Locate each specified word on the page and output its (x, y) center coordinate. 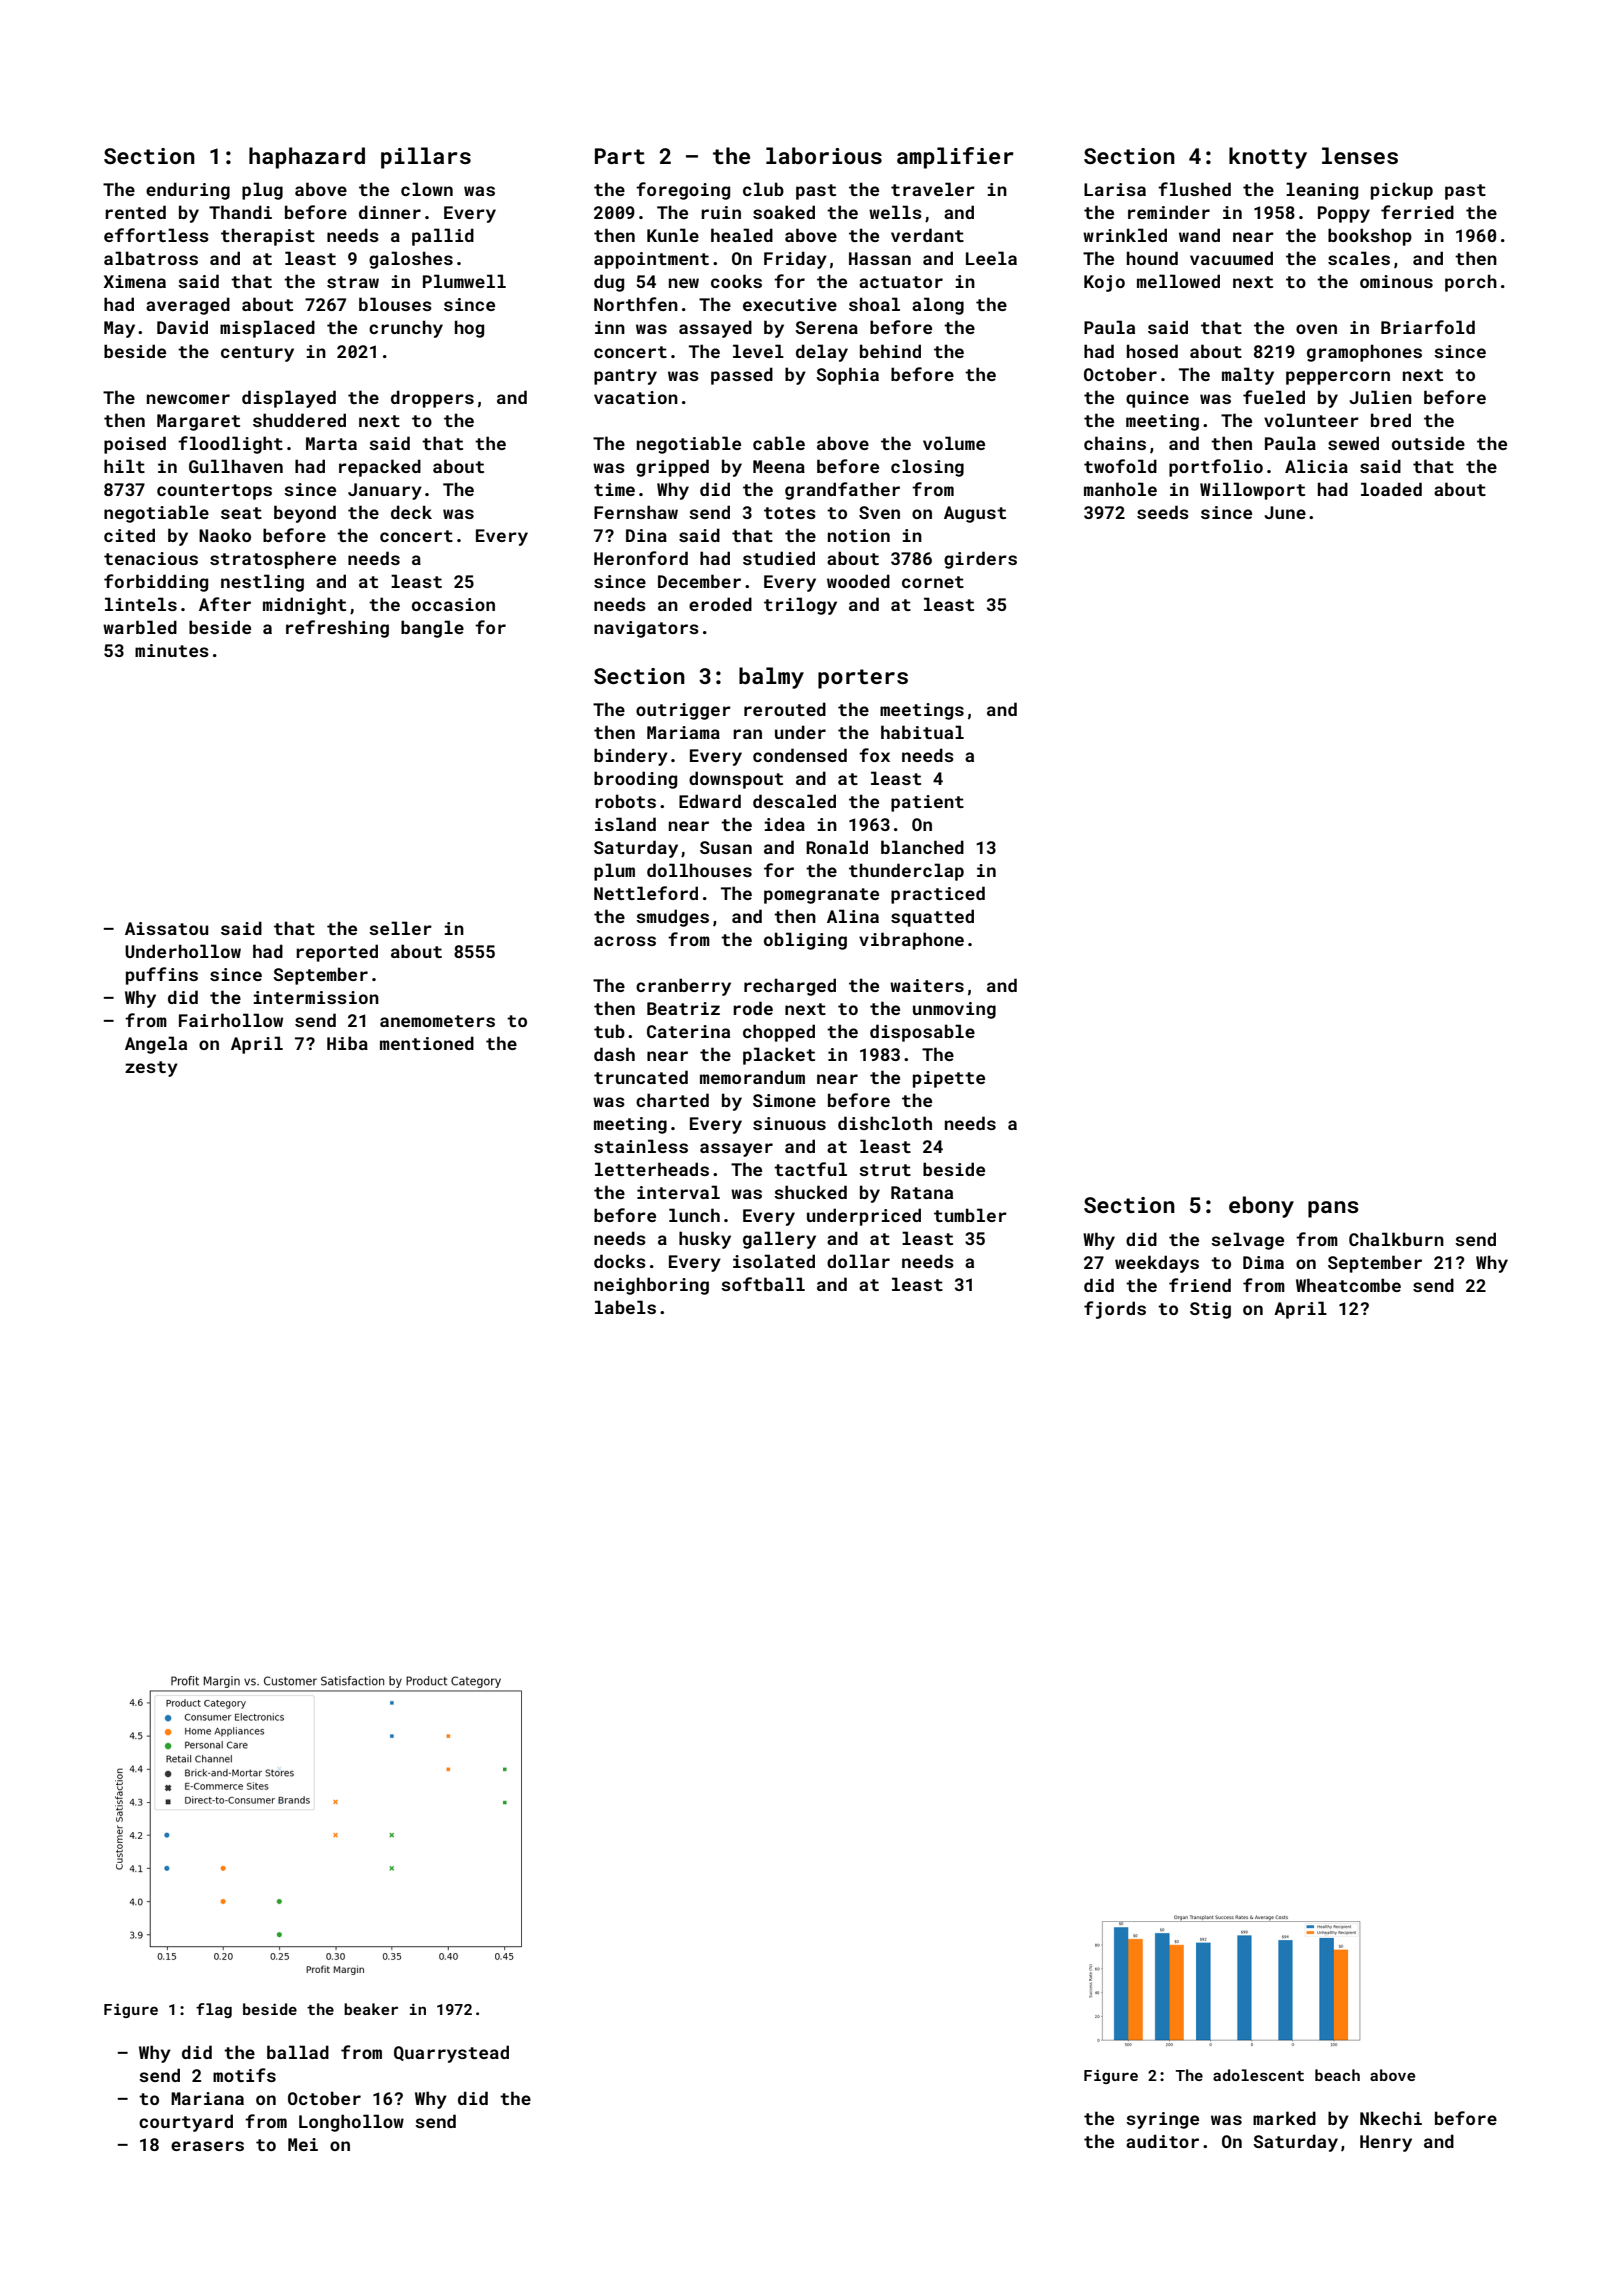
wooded (858, 581)
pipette (949, 1079)
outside (1428, 443)
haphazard (307, 158)
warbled (140, 627)
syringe (1162, 2120)
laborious (824, 155)
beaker (371, 2009)
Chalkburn (1396, 1239)
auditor (1162, 2141)
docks (620, 1261)
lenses (1360, 155)
